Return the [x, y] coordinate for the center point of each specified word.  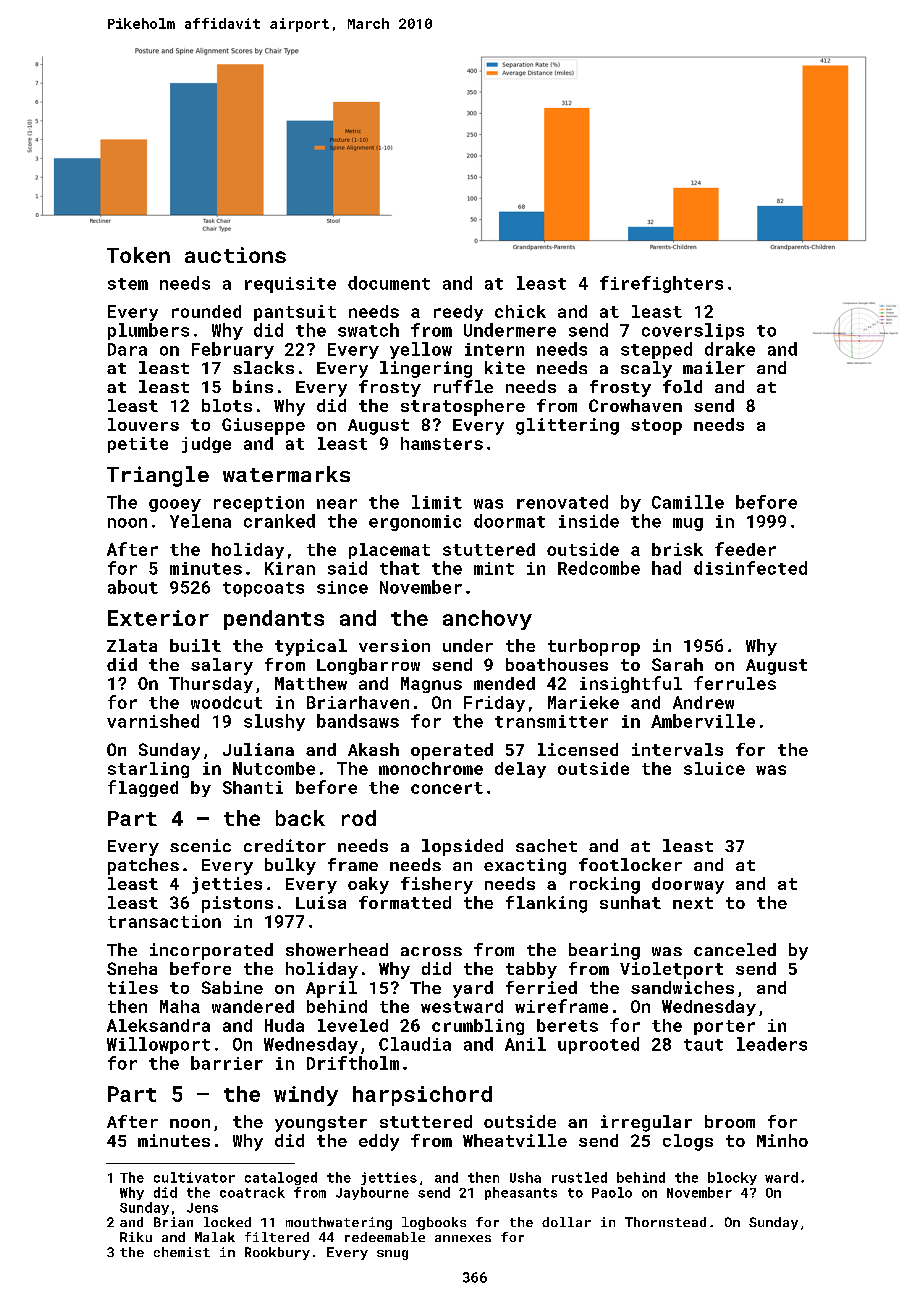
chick [520, 311]
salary [222, 666]
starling [148, 770]
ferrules [735, 683]
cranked [279, 521]
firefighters [661, 284]
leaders [772, 1044]
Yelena [200, 521]
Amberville [703, 721]
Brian [173, 1222]
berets [567, 1025]
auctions [235, 255]
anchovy [487, 620]
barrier [227, 1063]
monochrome [431, 768]
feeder [745, 549]
